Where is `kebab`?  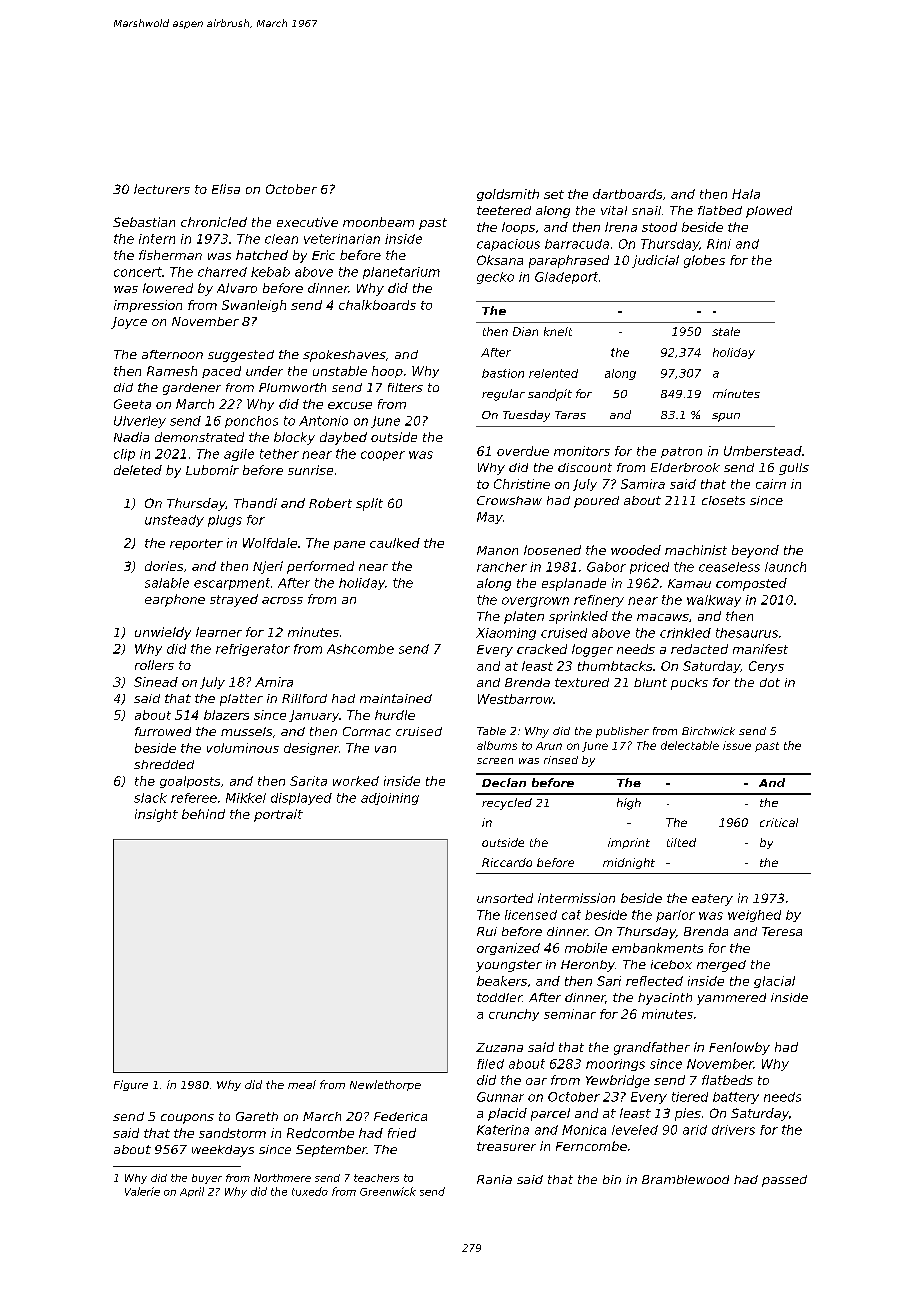
kebab is located at coordinates (270, 272).
